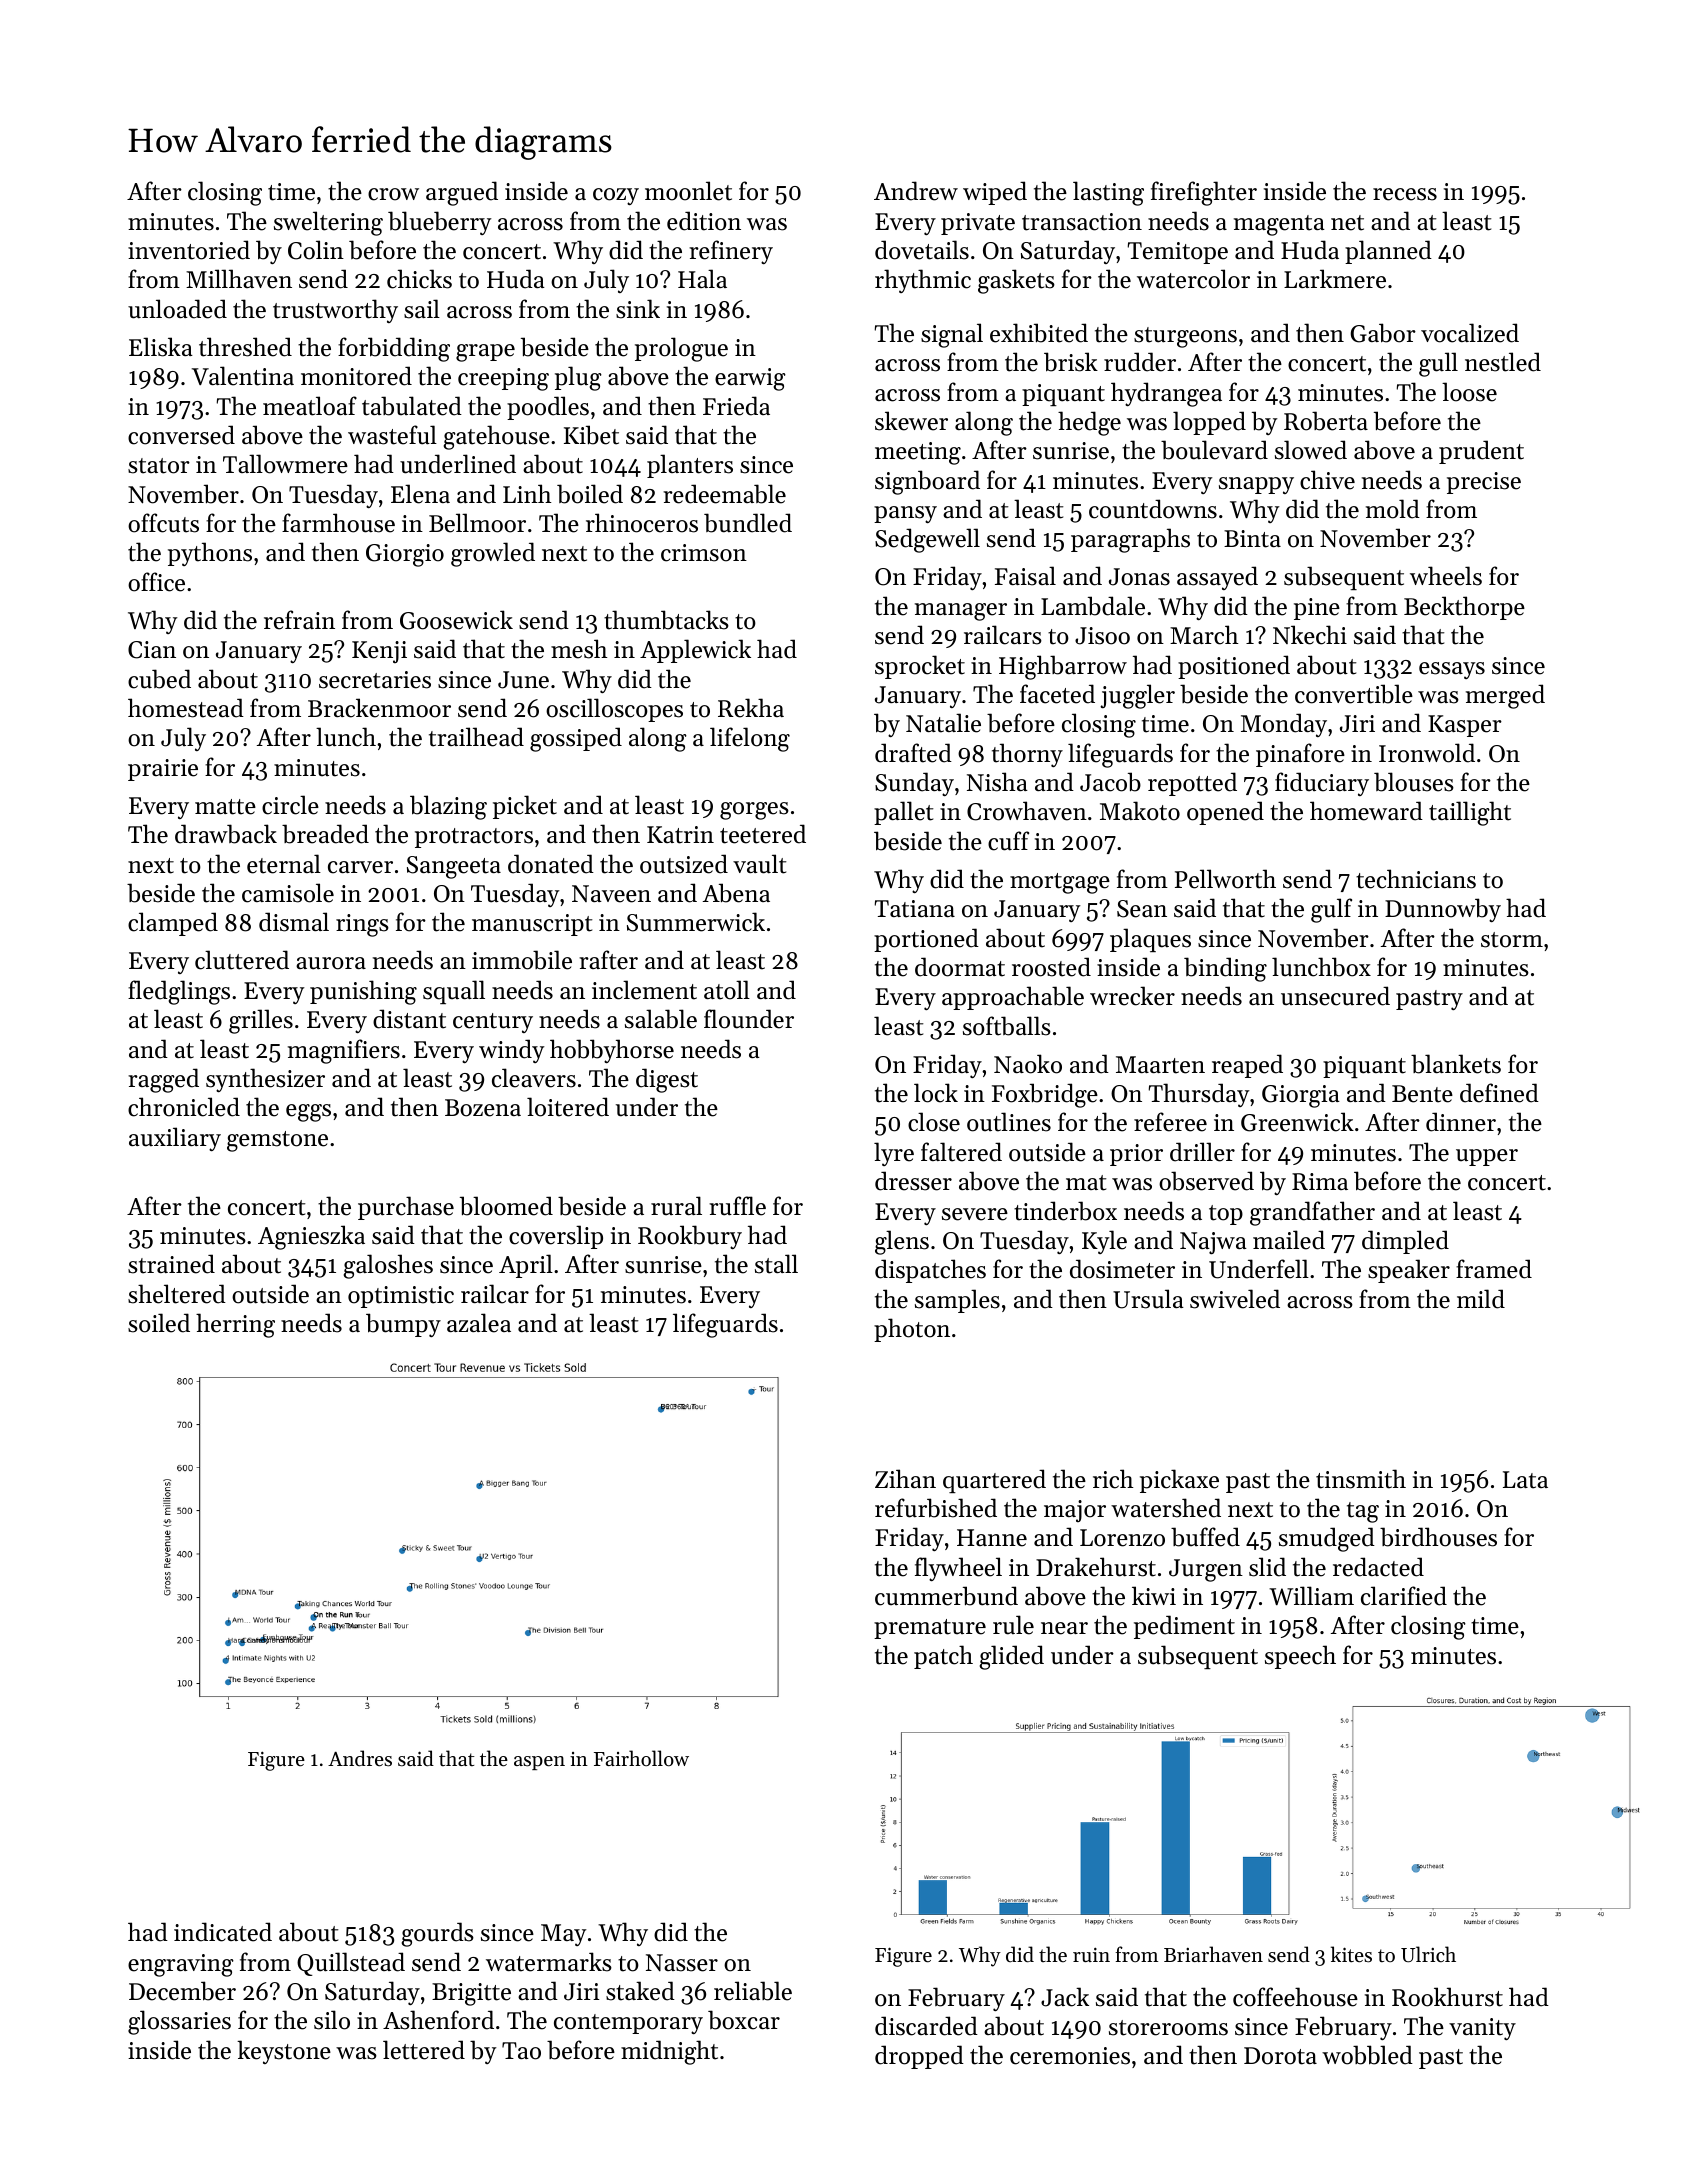 The width and height of the image is (1683, 2178). Describe the element at coordinates (682, 1963) in the image. I see `Nasser` at that location.
